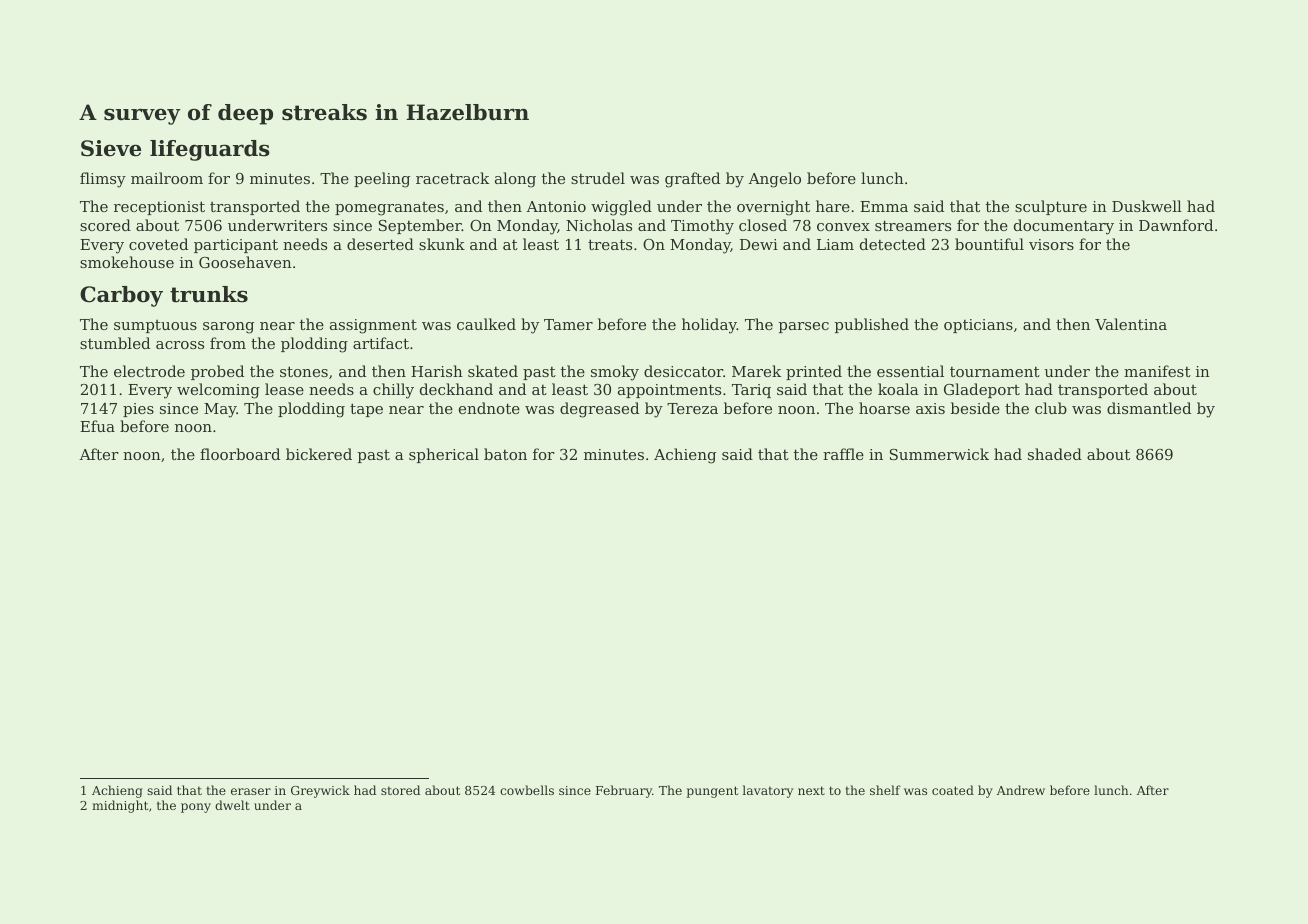 The width and height of the page is (1308, 924). I want to click on shaded, so click(1055, 454).
